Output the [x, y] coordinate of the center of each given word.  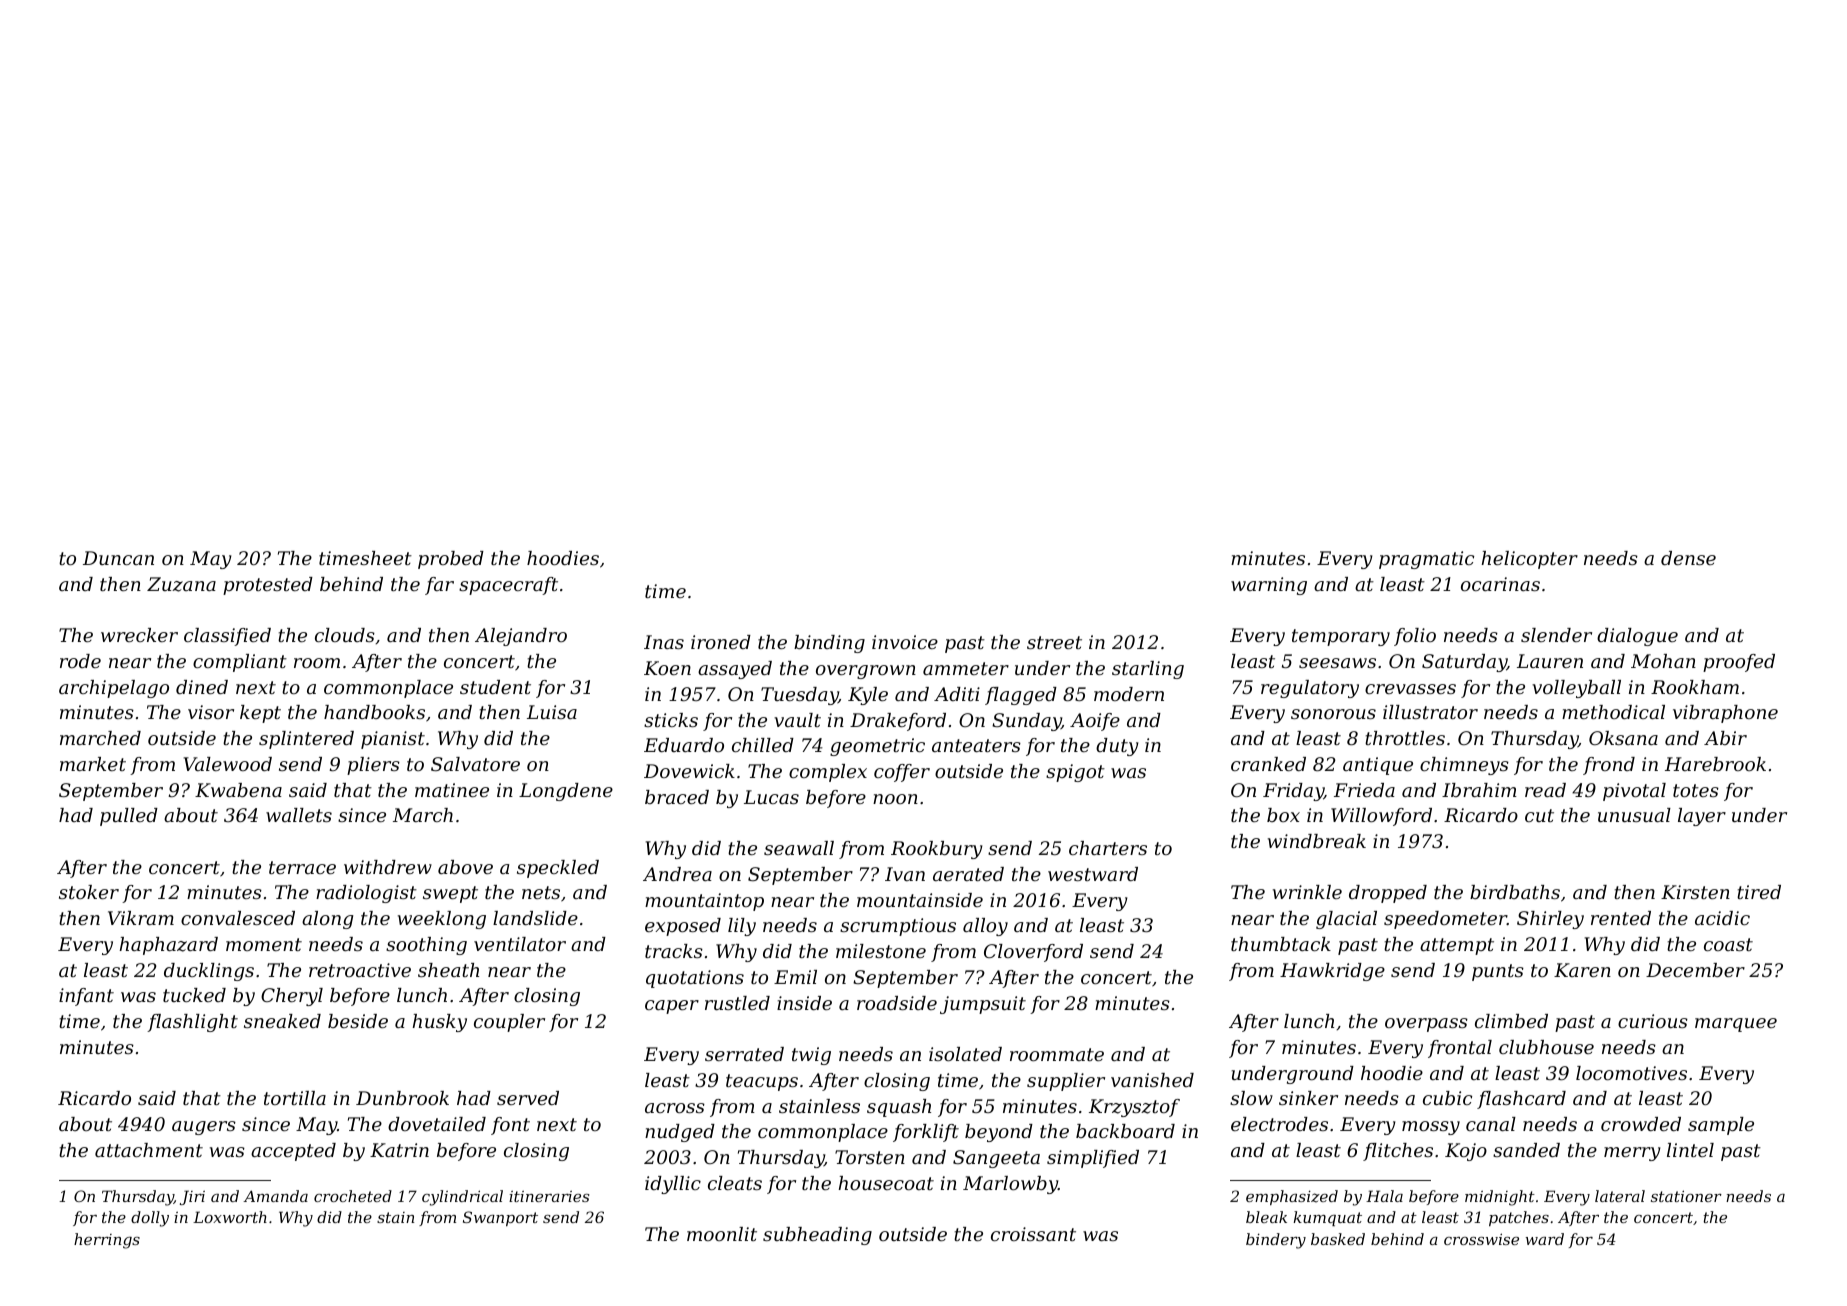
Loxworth [230, 1217]
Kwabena [238, 790]
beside [358, 1021]
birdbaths [1515, 892]
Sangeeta [996, 1159]
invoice [905, 642]
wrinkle [1307, 892]
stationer [1686, 1196]
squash [899, 1108]
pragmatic [1426, 560]
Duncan [118, 558]
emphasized [1292, 1197]
